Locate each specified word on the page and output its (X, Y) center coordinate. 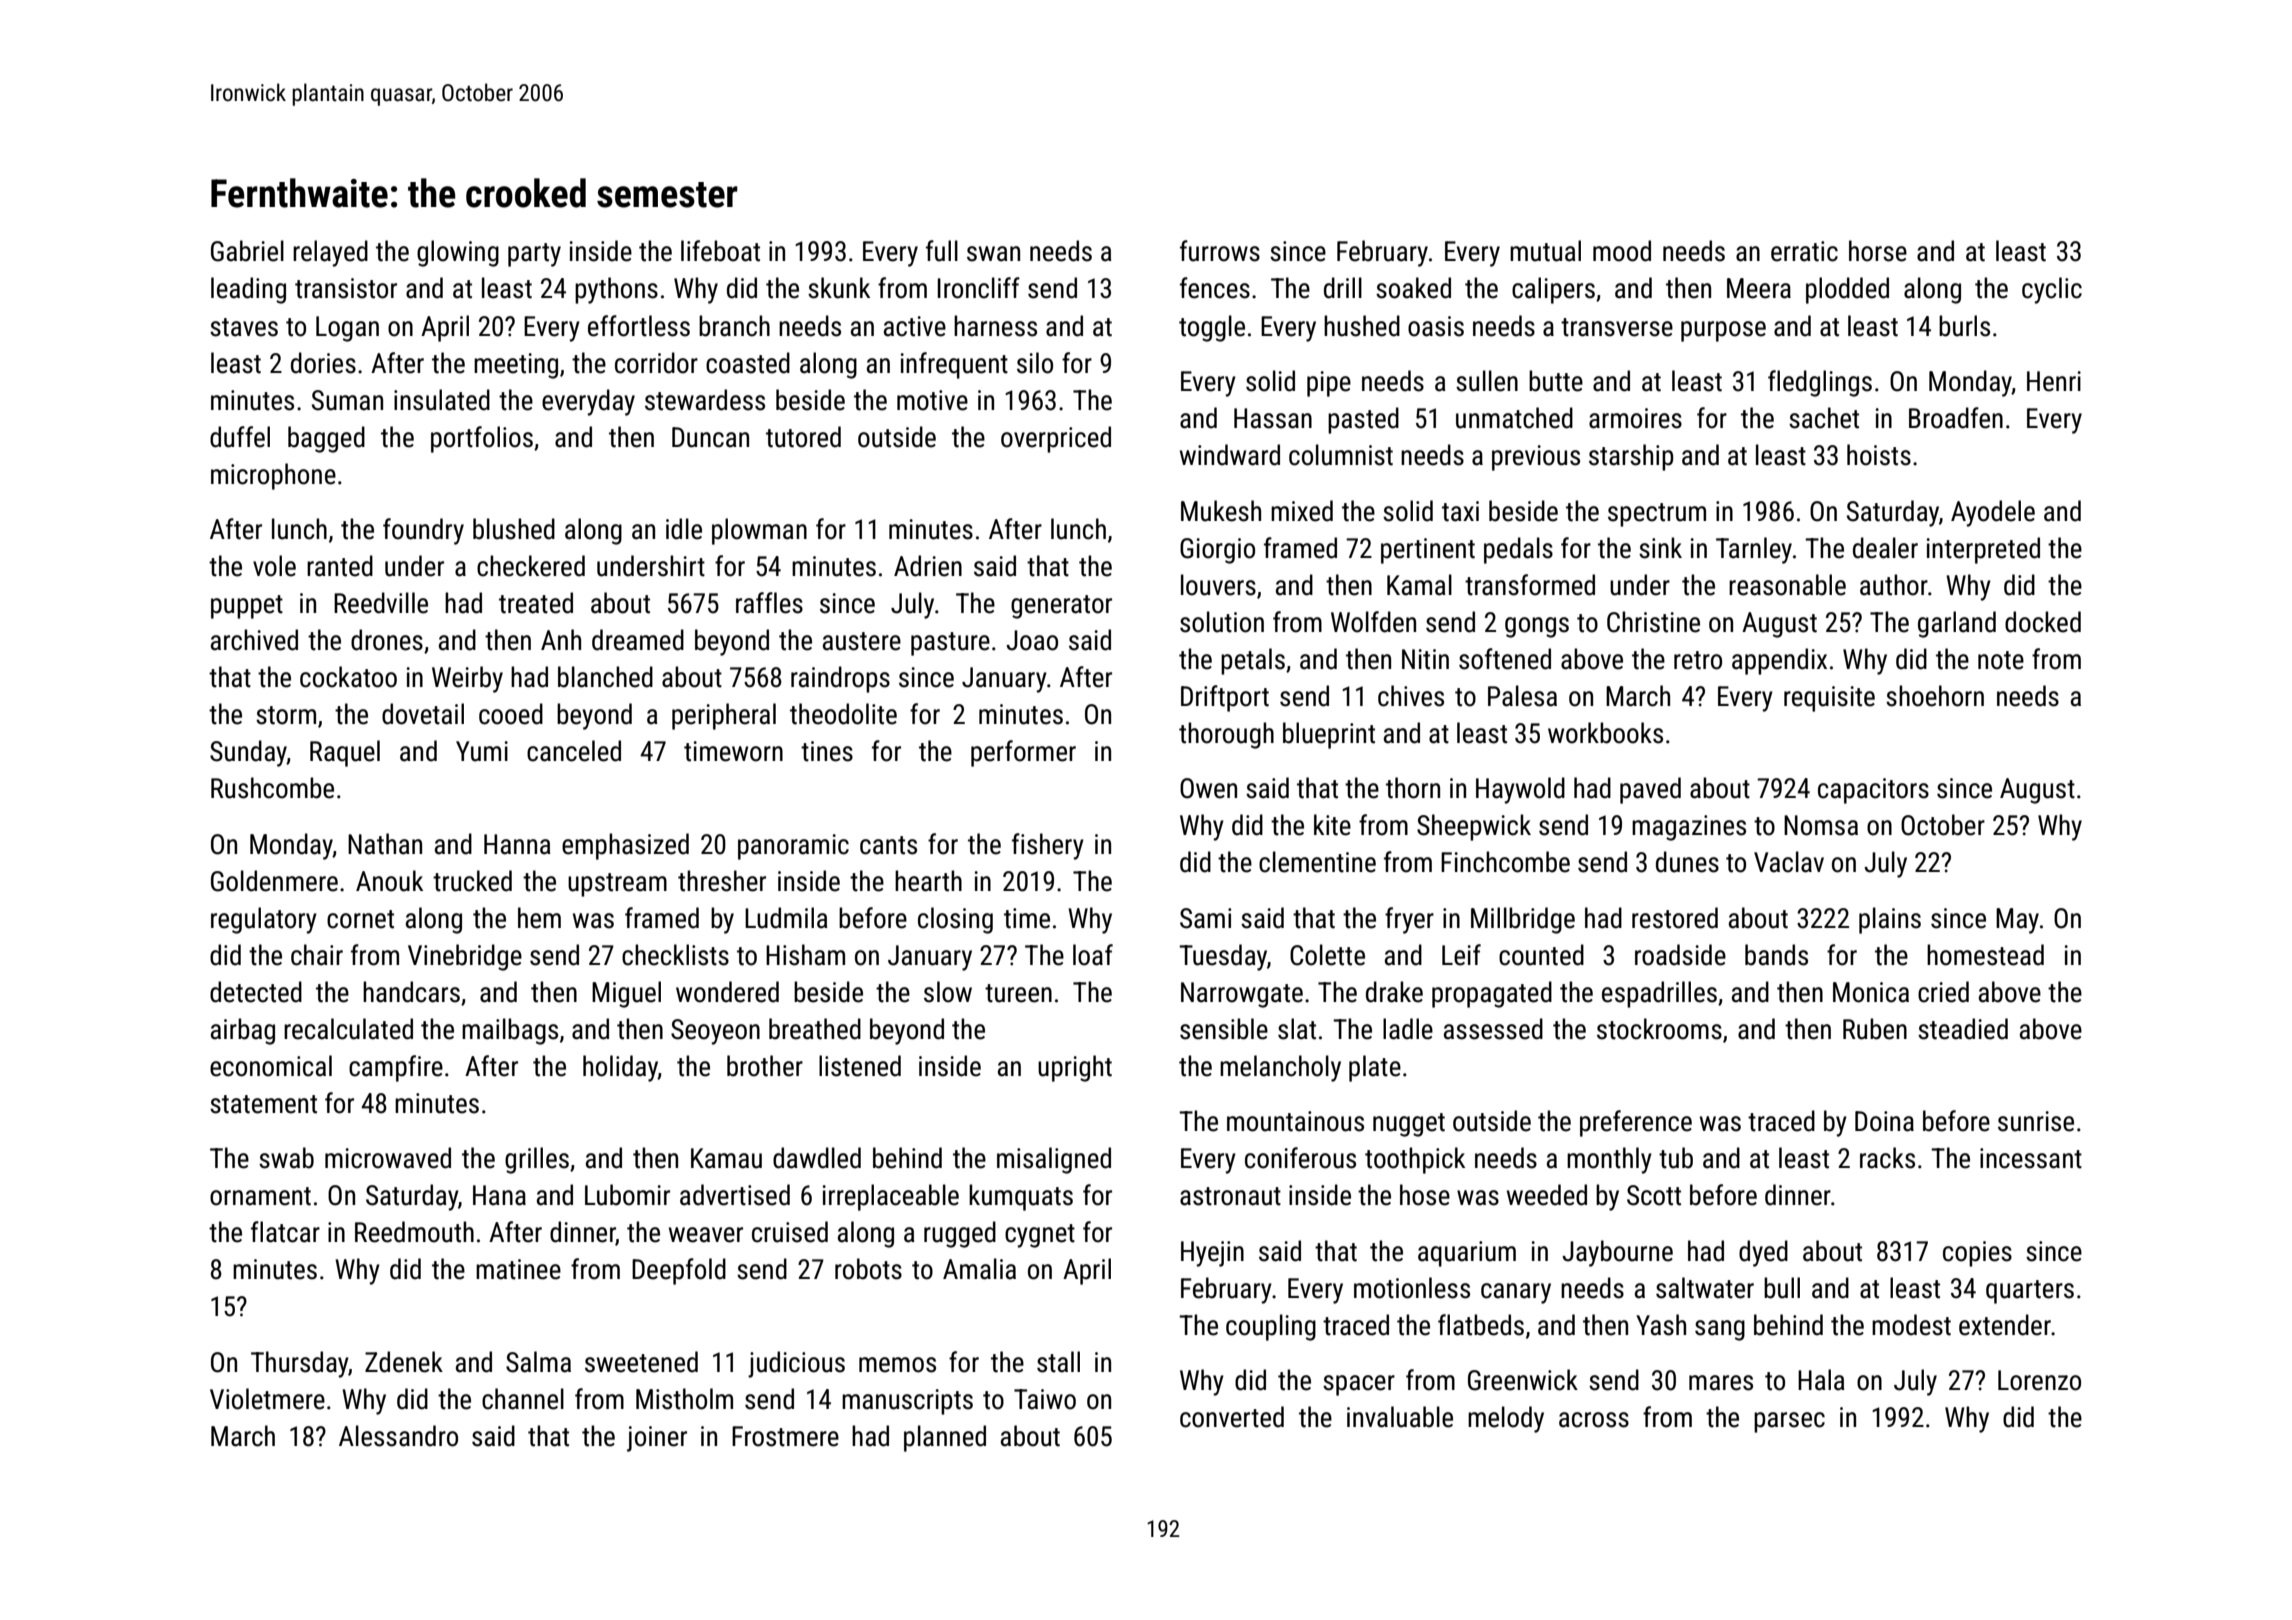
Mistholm (684, 1399)
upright (1075, 1068)
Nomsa (1821, 825)
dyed (1763, 1253)
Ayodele (1993, 513)
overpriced (1056, 439)
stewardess (705, 400)
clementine (1317, 862)
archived (254, 640)
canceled (574, 751)
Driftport (1225, 698)
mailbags (510, 1031)
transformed (1530, 585)
